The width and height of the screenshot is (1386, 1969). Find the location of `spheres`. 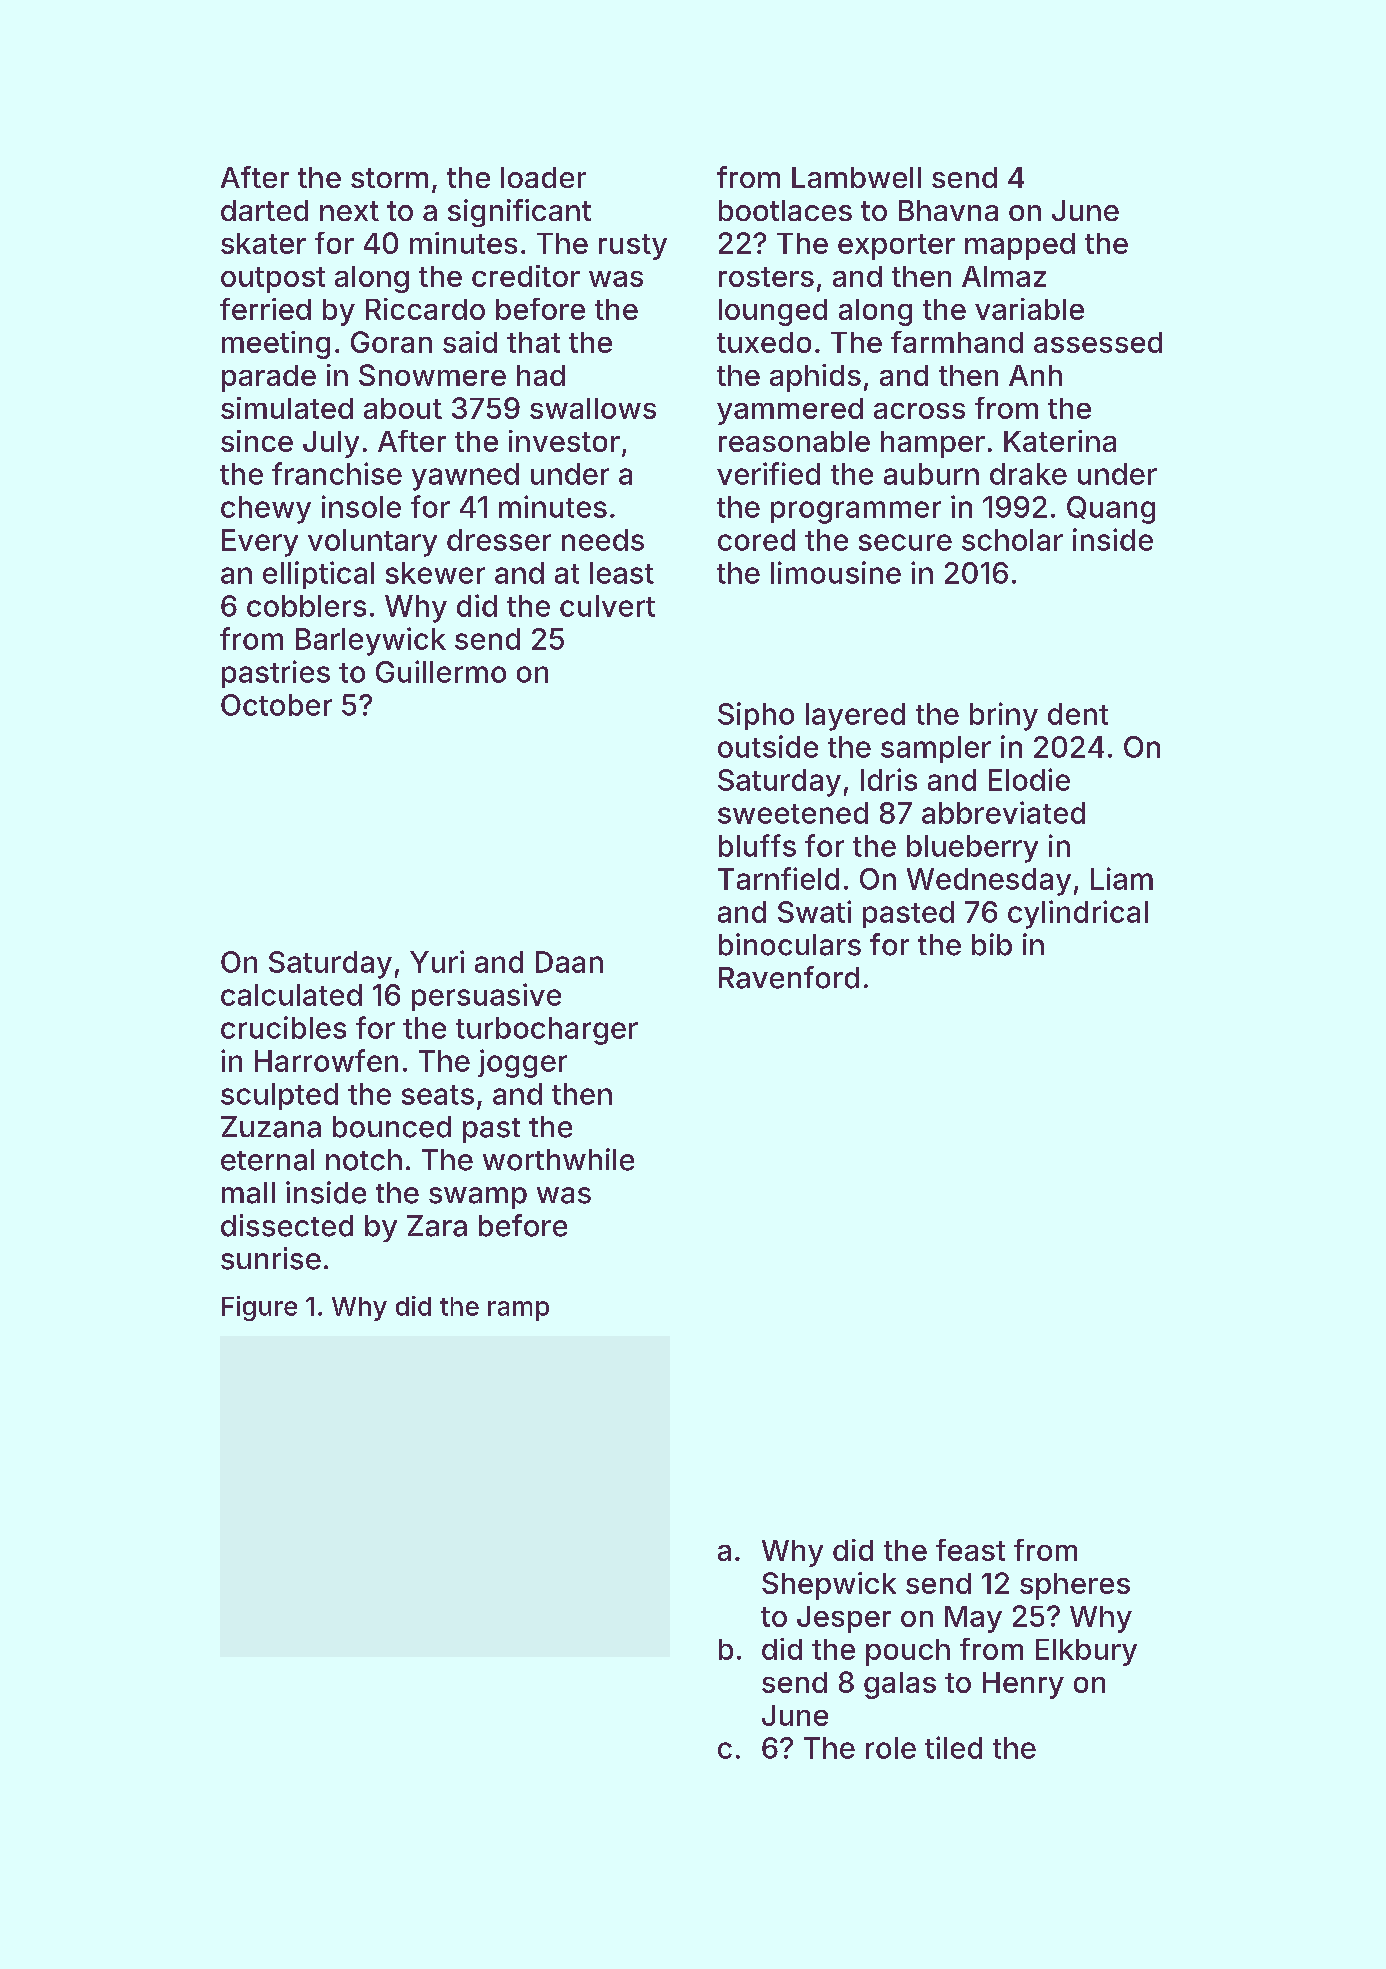

spheres is located at coordinates (1075, 1586).
